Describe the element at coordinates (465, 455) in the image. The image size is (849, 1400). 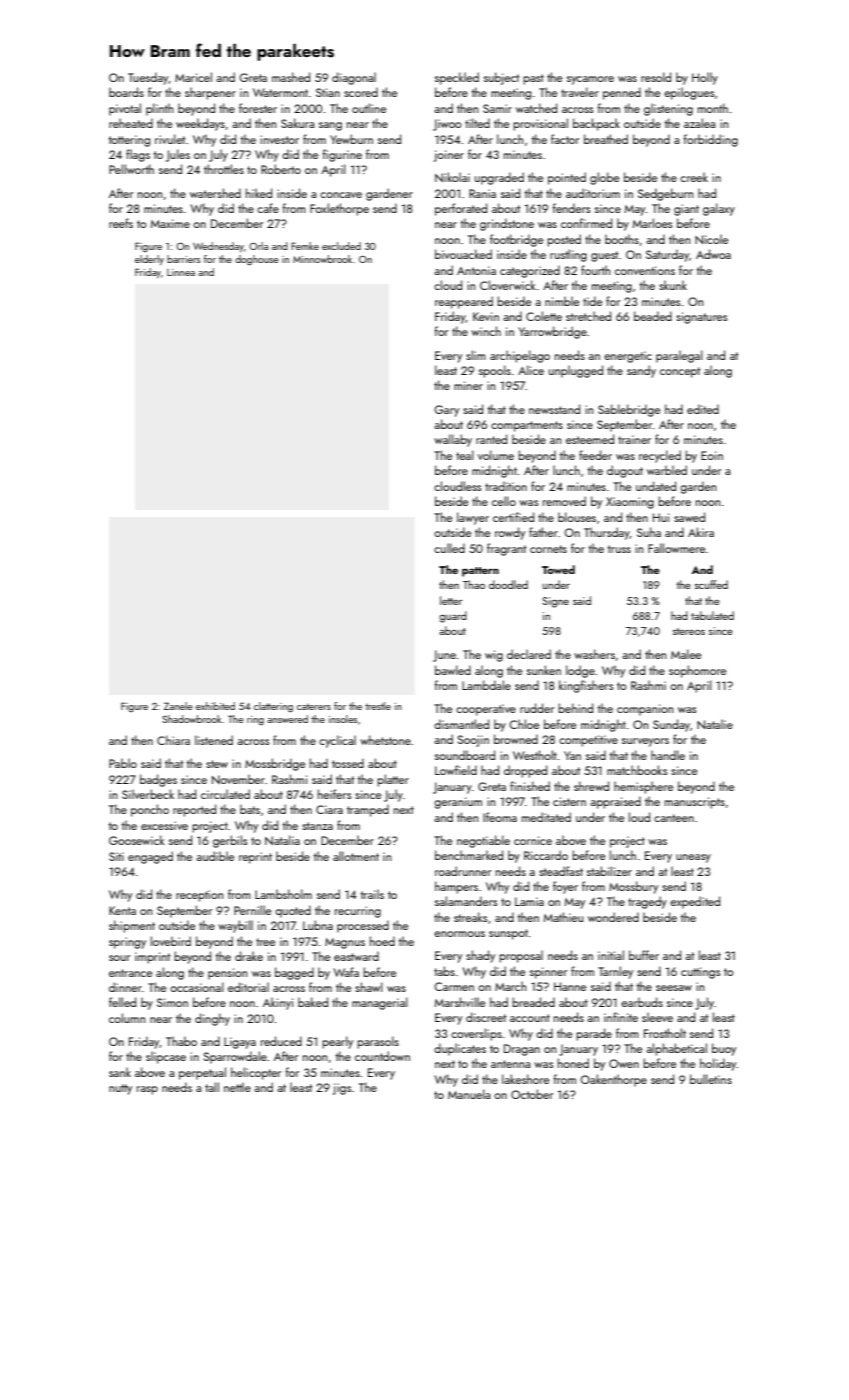
I see `teal` at that location.
